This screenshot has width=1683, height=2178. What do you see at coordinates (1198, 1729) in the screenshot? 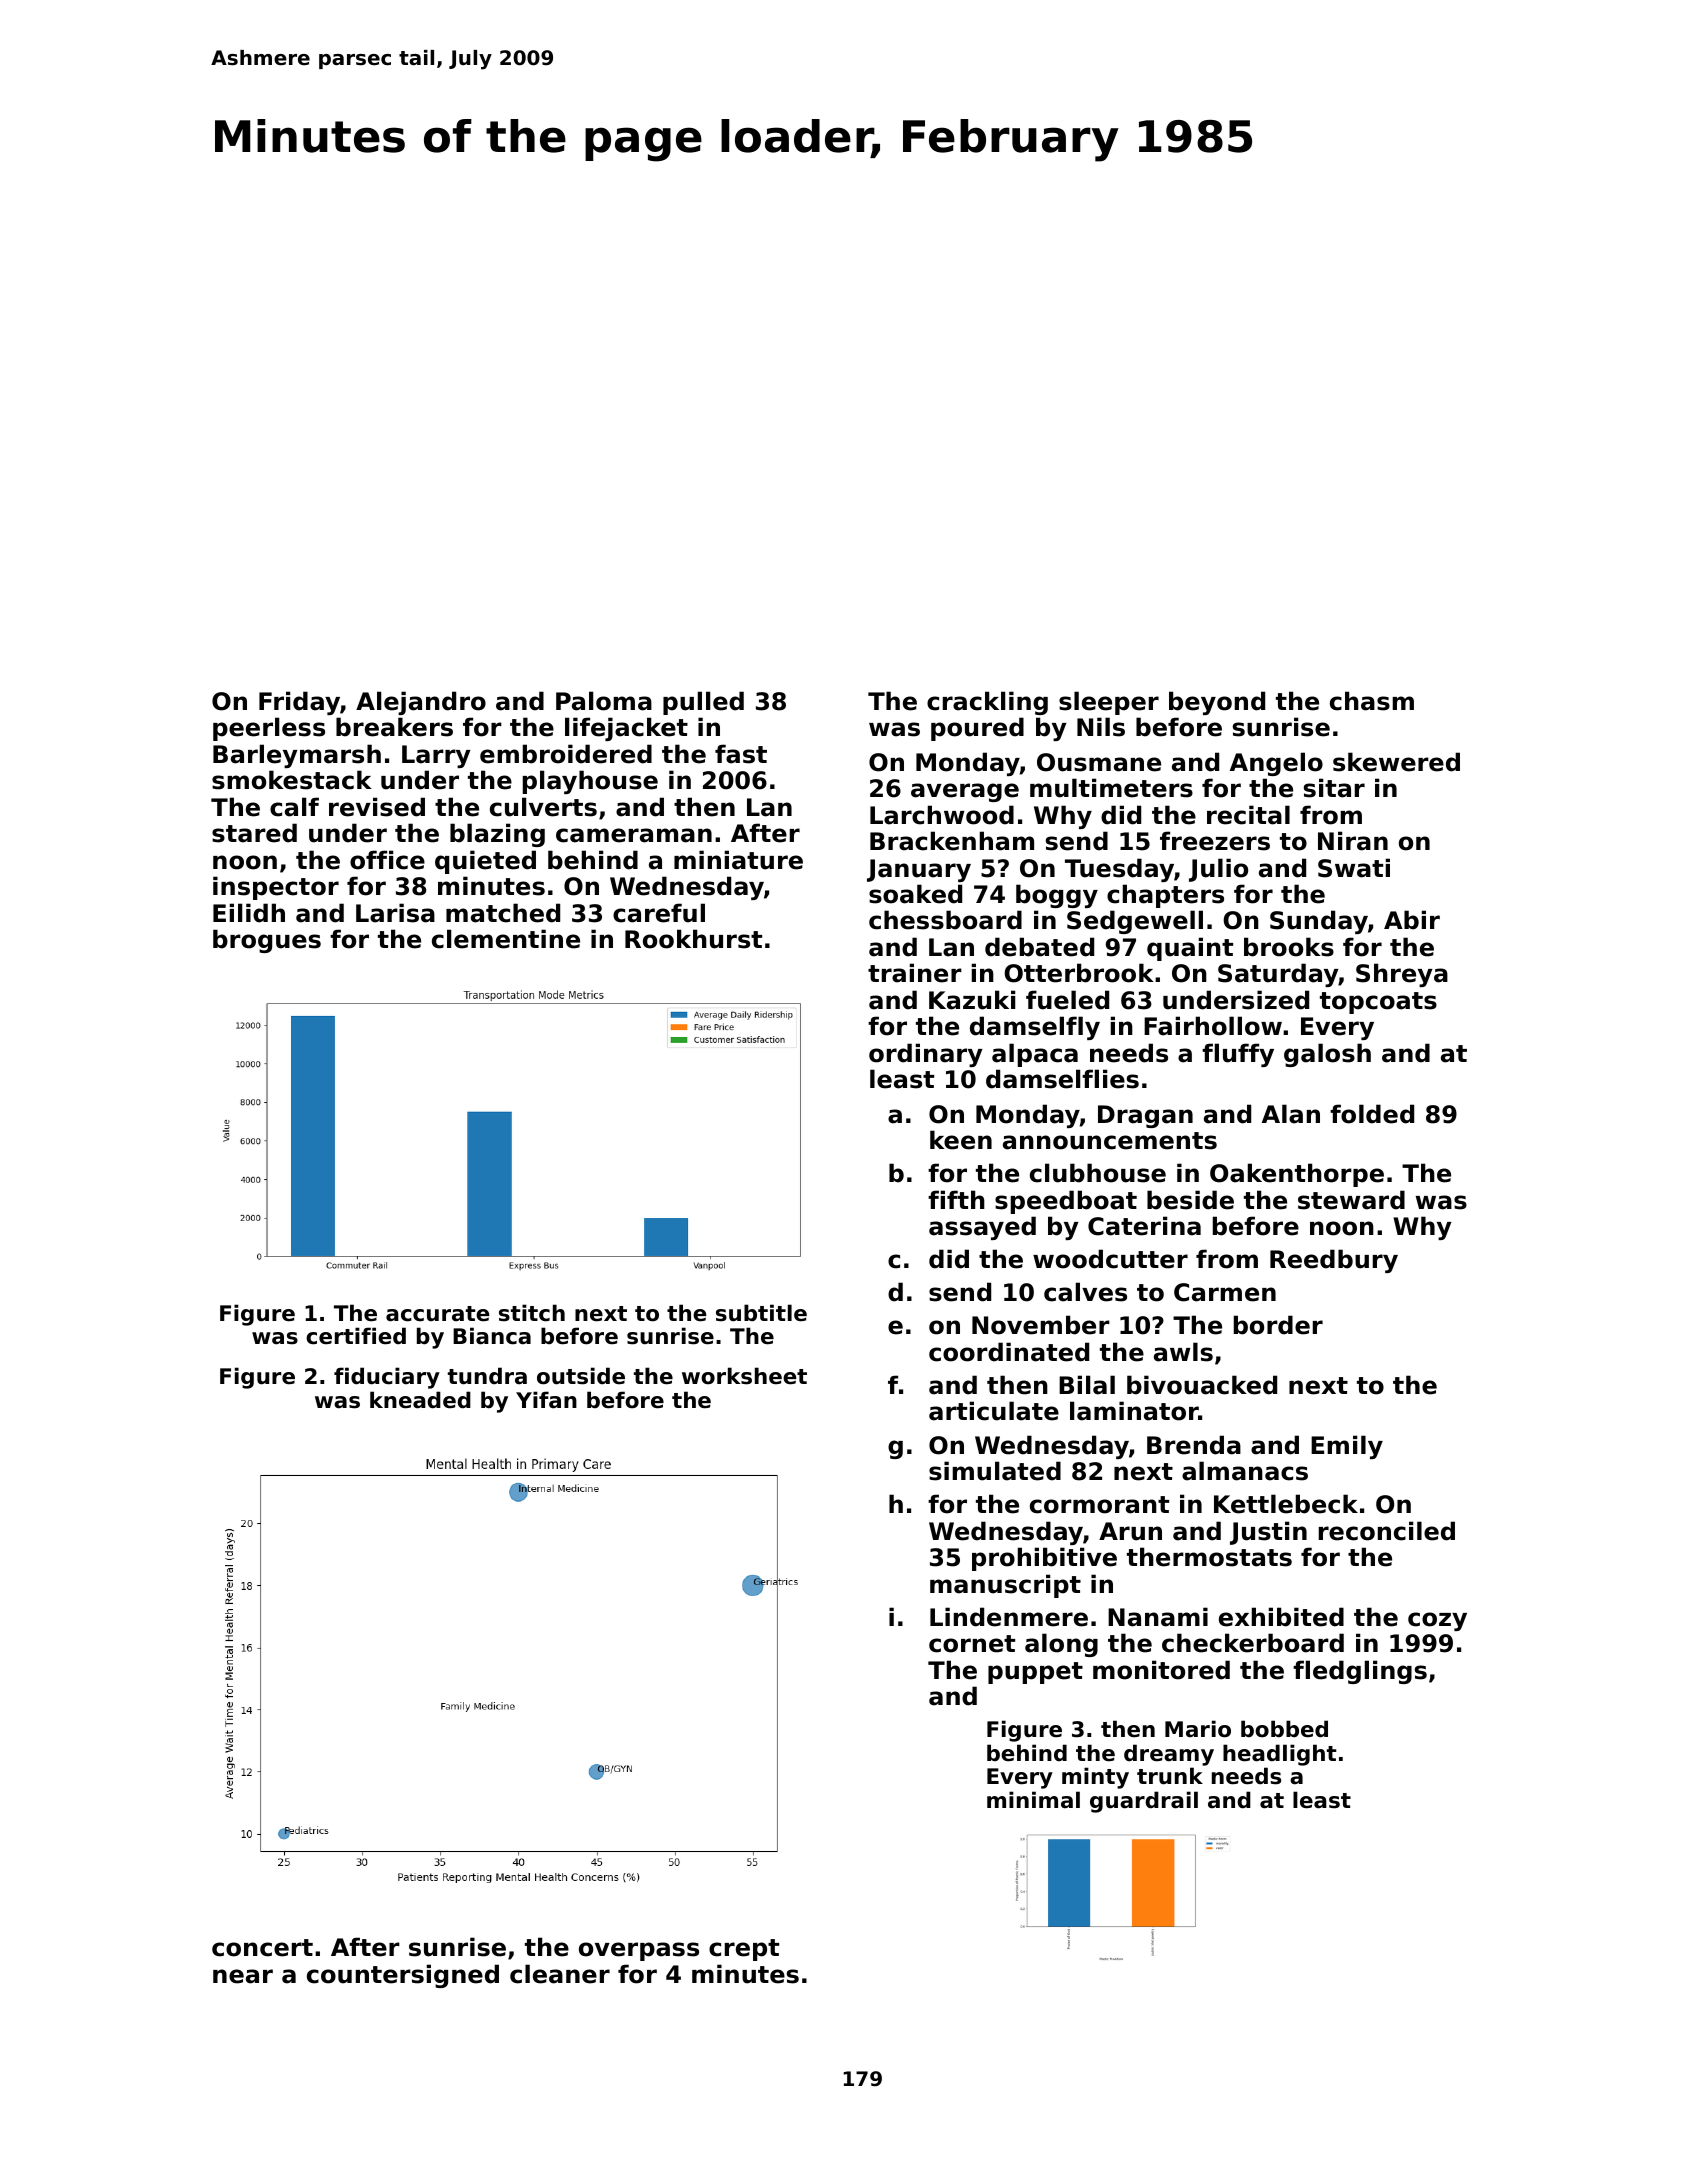
I see `Mario` at bounding box center [1198, 1729].
